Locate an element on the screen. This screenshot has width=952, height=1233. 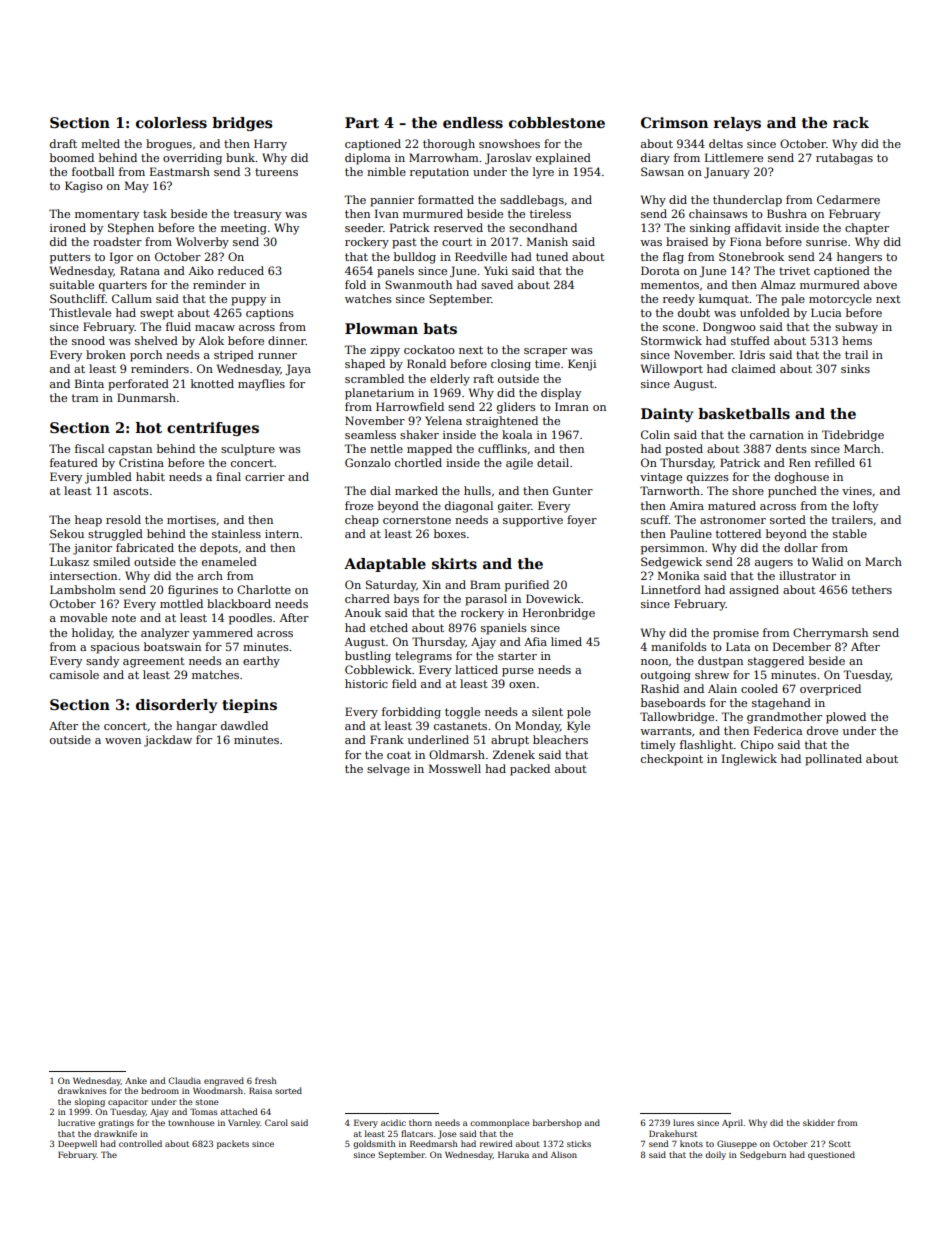
selvage is located at coordinates (388, 770).
